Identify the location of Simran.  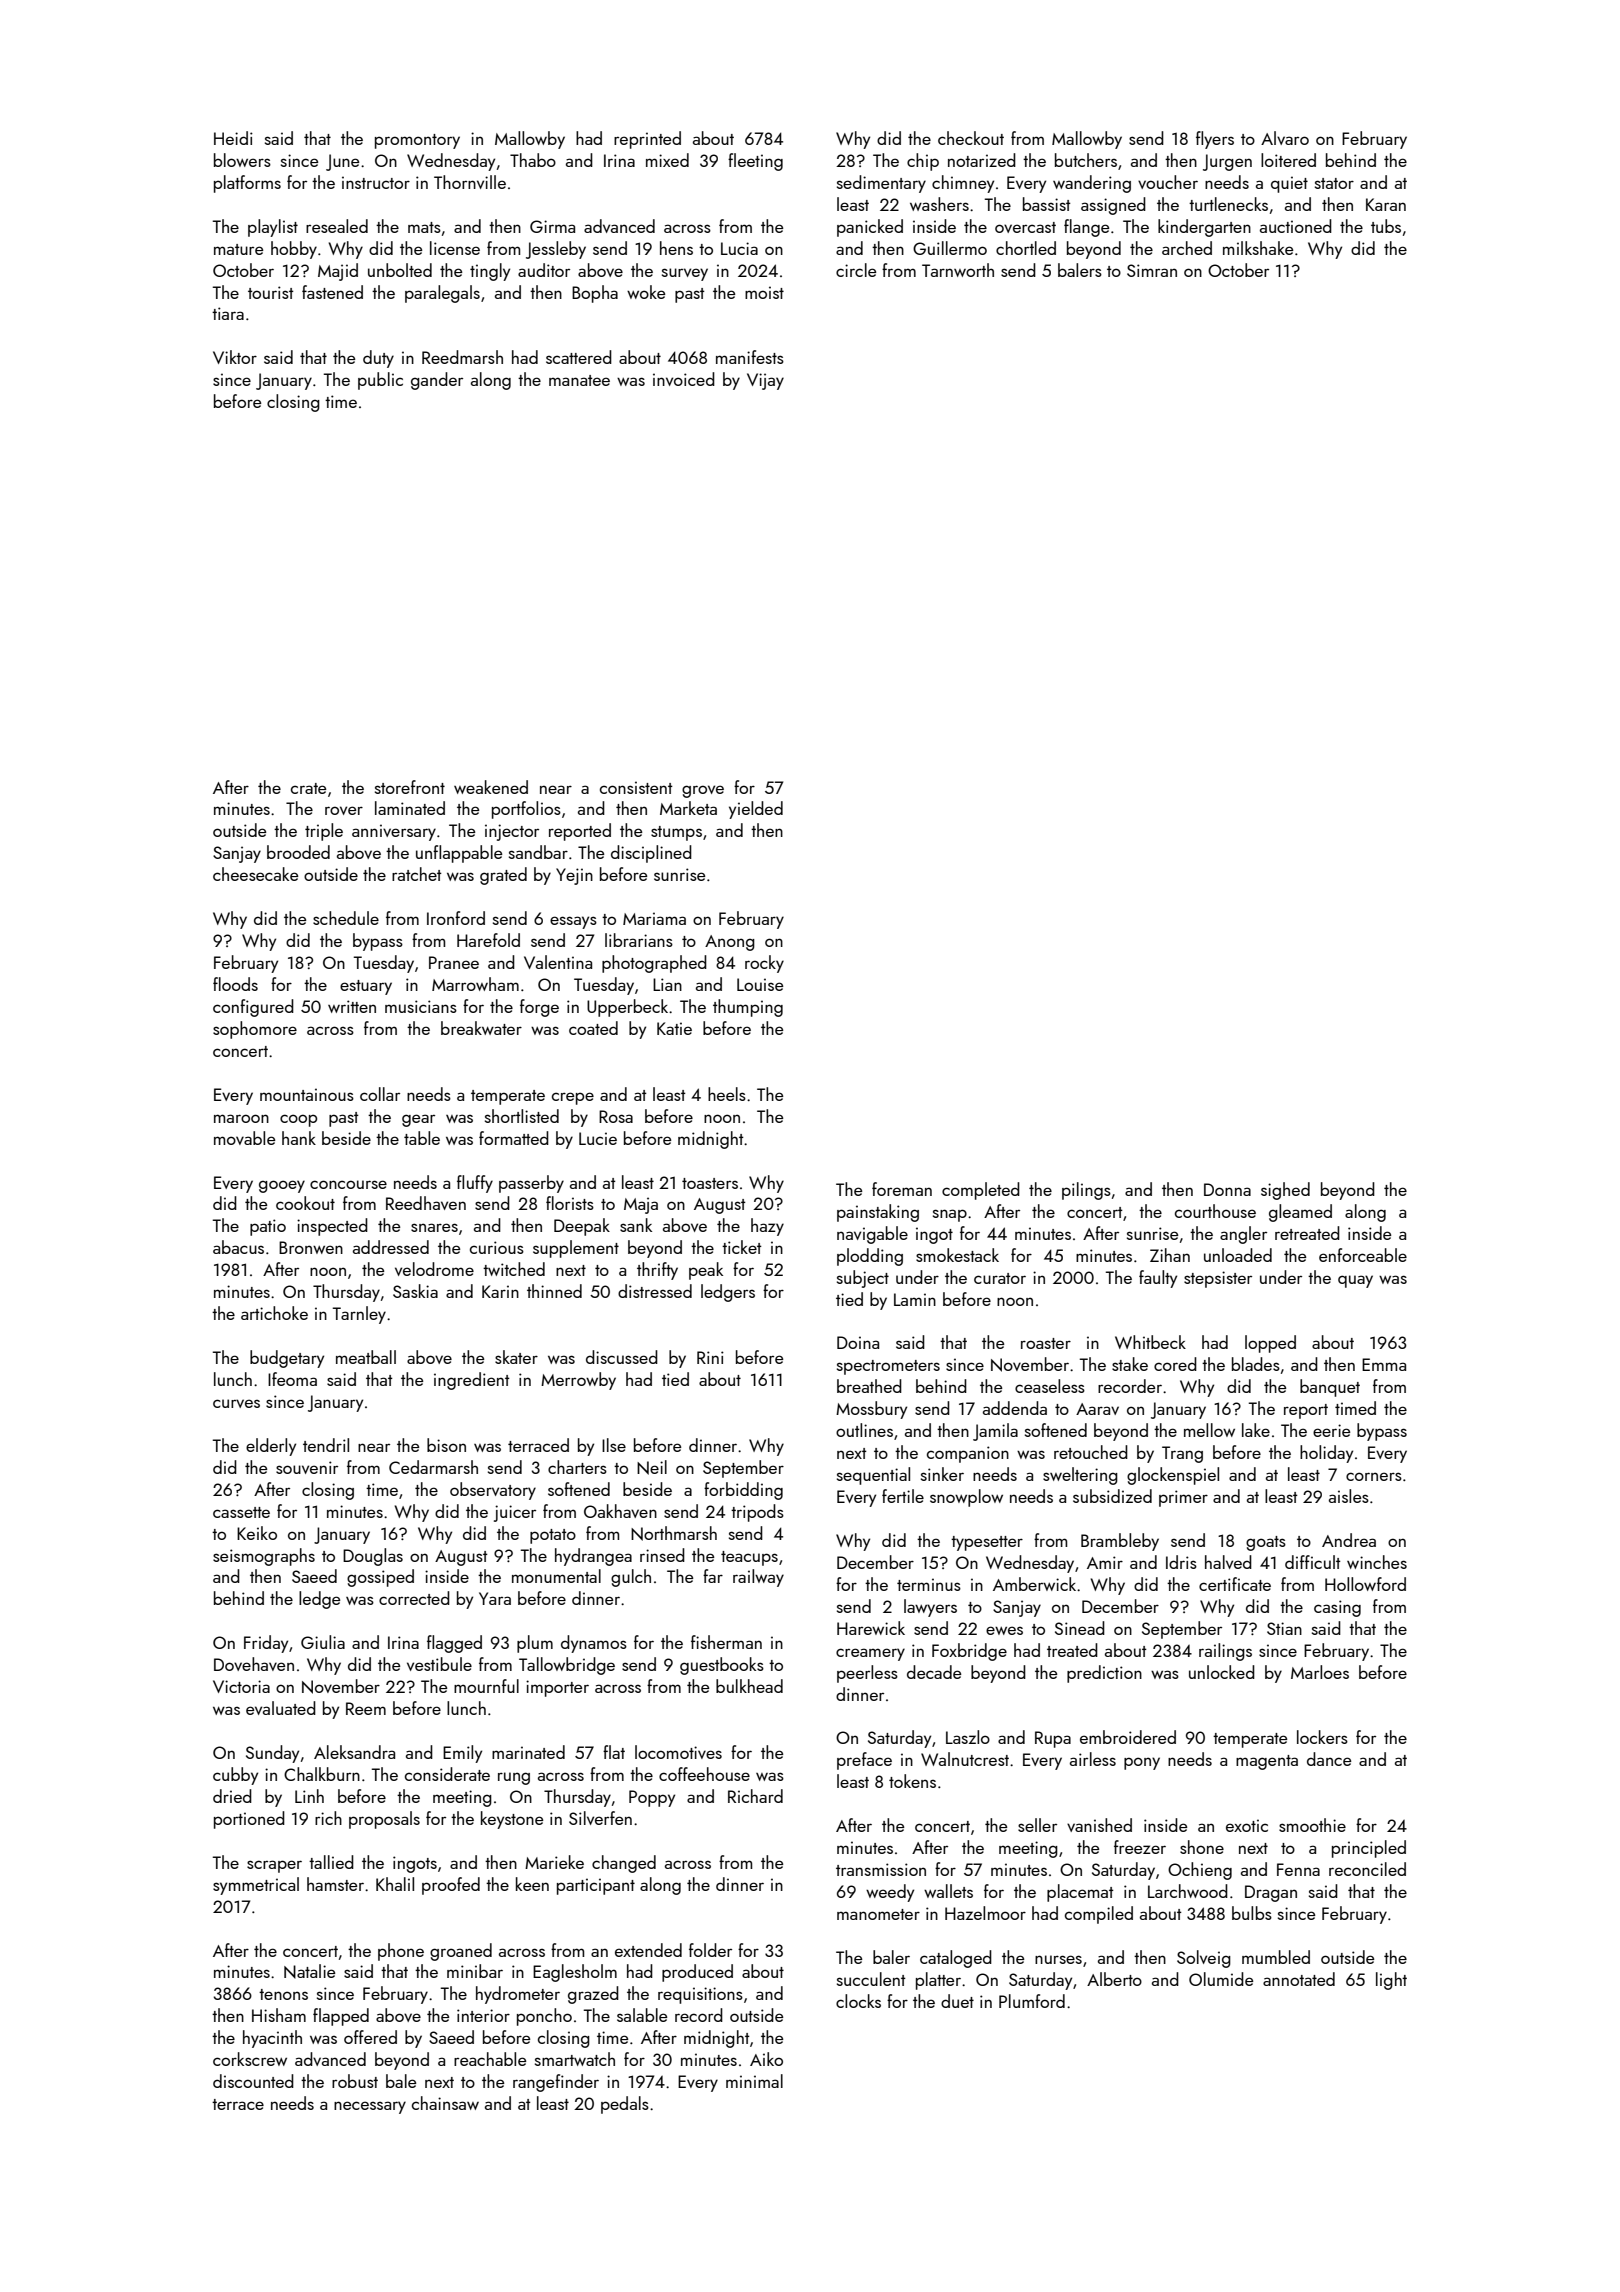
(1152, 270).
